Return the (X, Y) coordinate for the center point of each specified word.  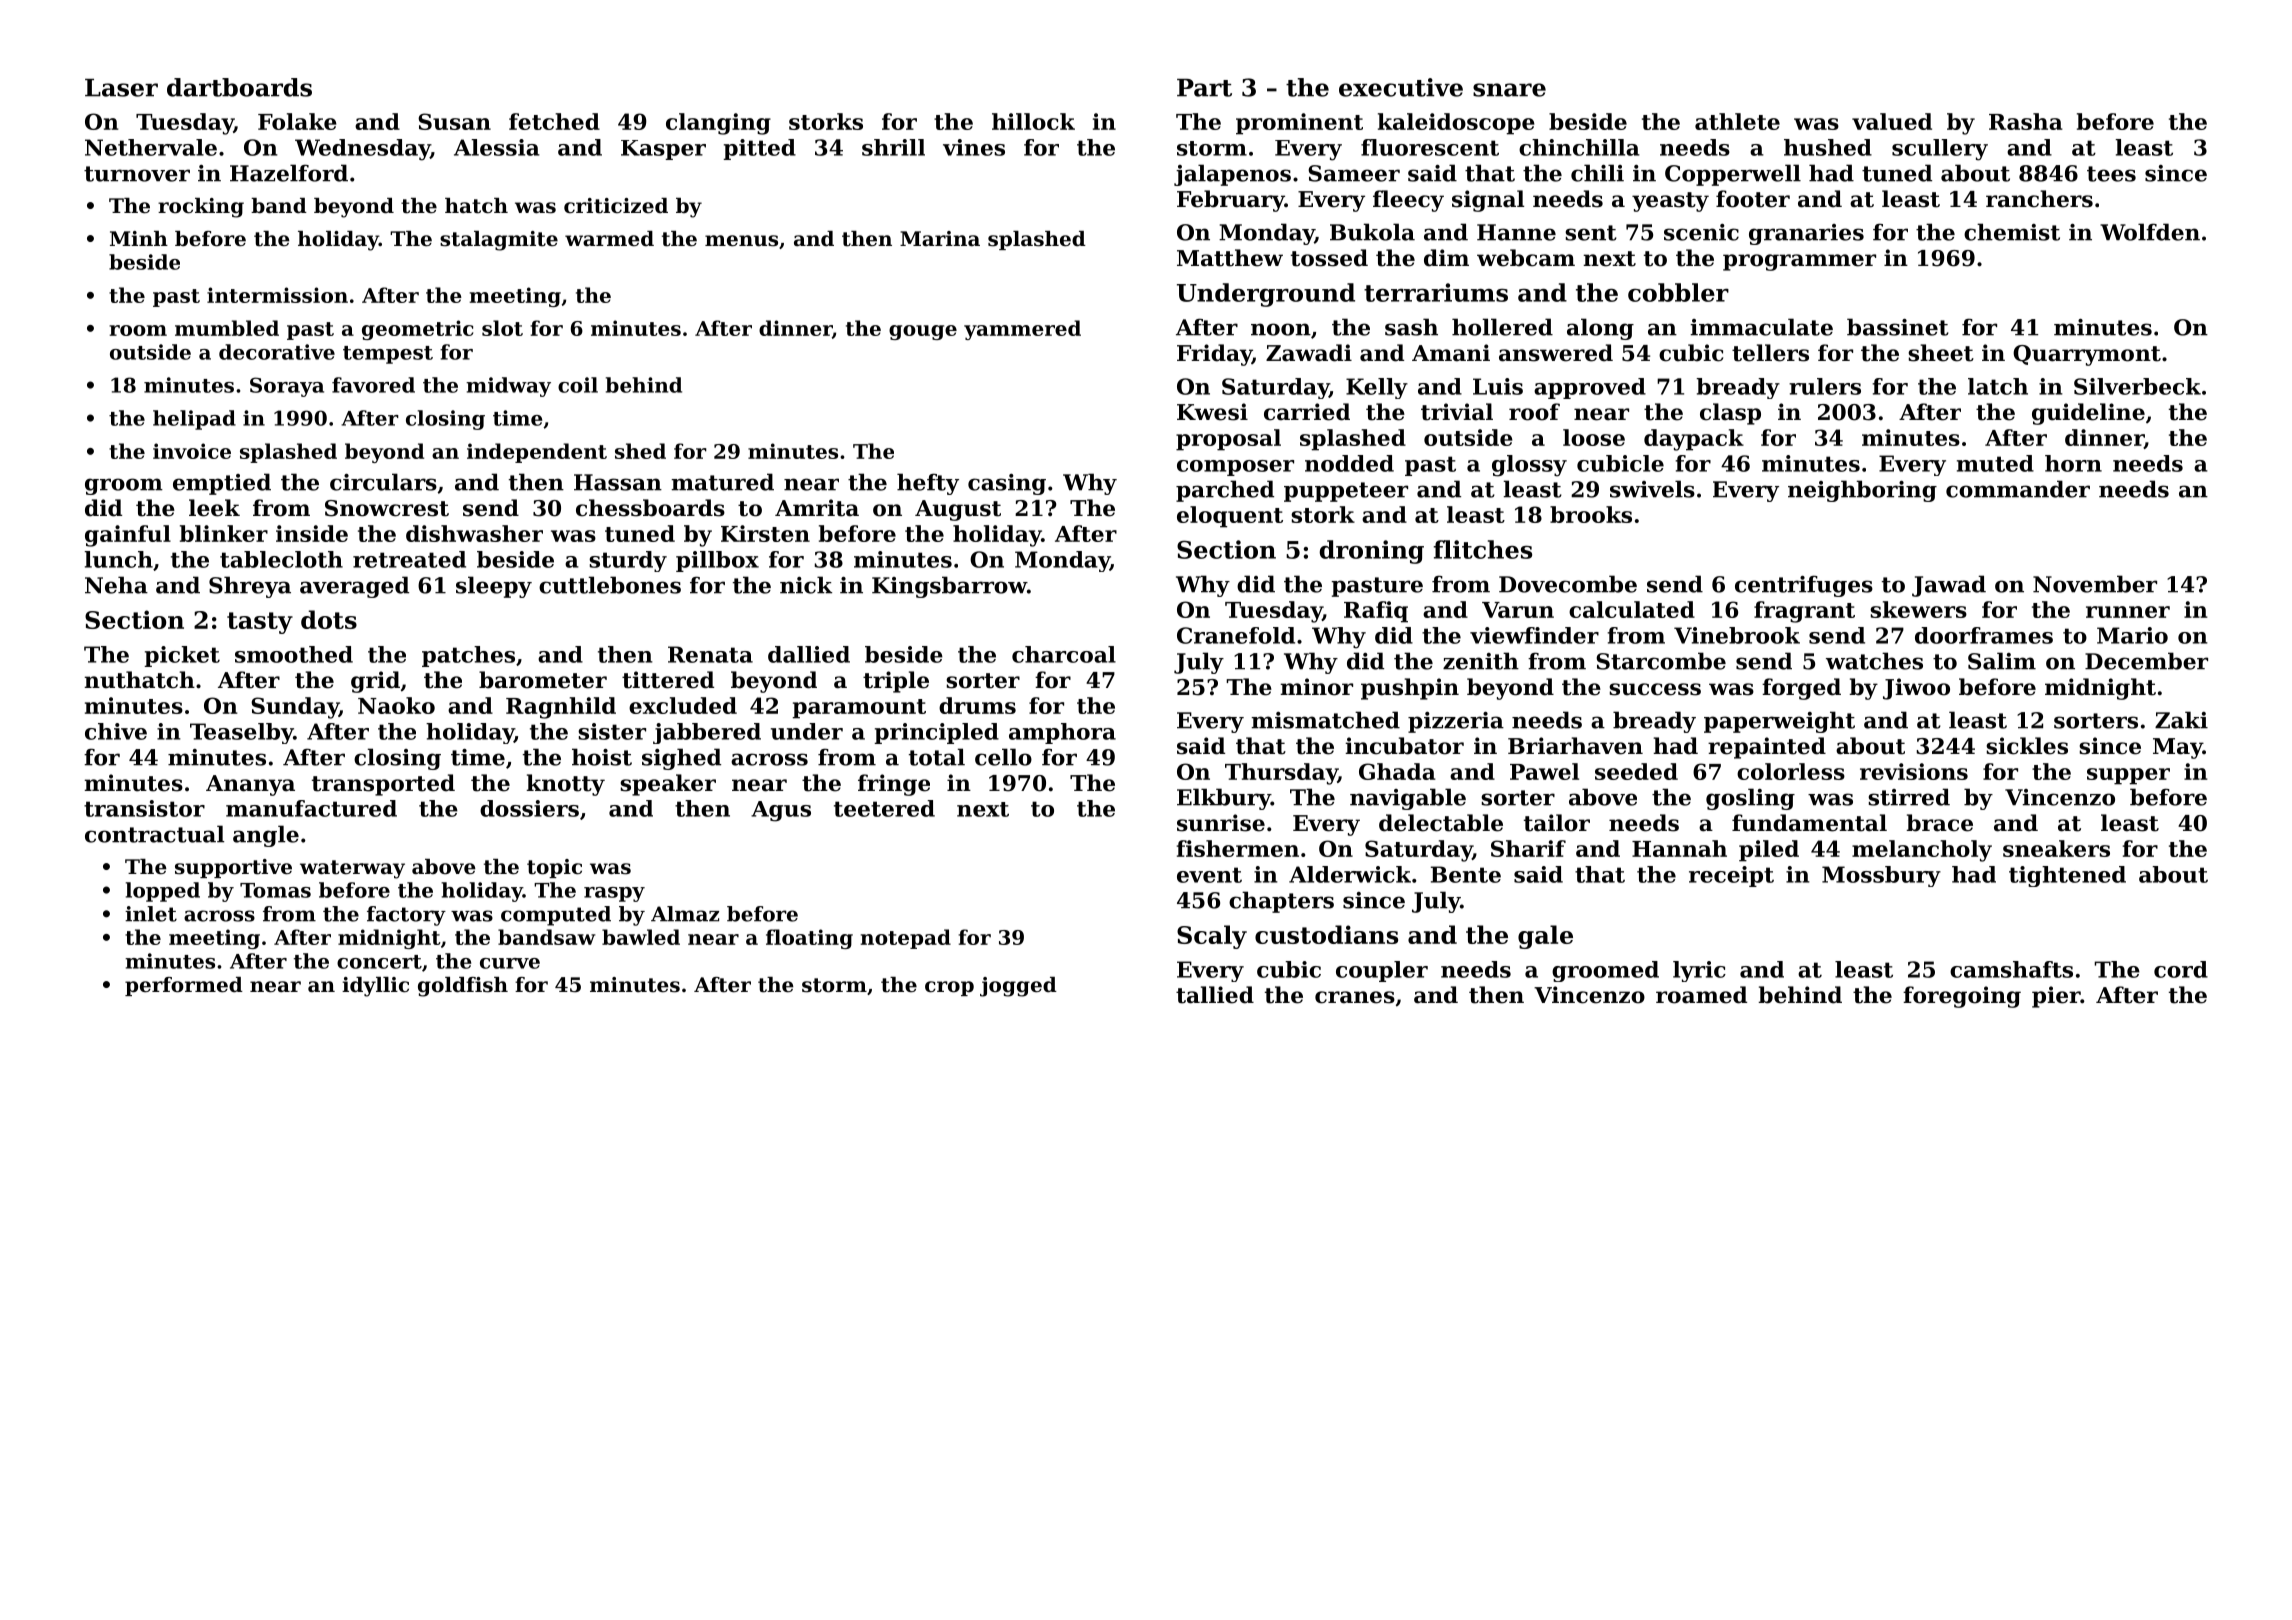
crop (949, 988)
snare (1509, 90)
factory (406, 916)
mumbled (227, 328)
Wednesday (362, 150)
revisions (1914, 771)
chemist (2012, 232)
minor (1316, 687)
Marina (940, 238)
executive (1401, 87)
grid (375, 682)
